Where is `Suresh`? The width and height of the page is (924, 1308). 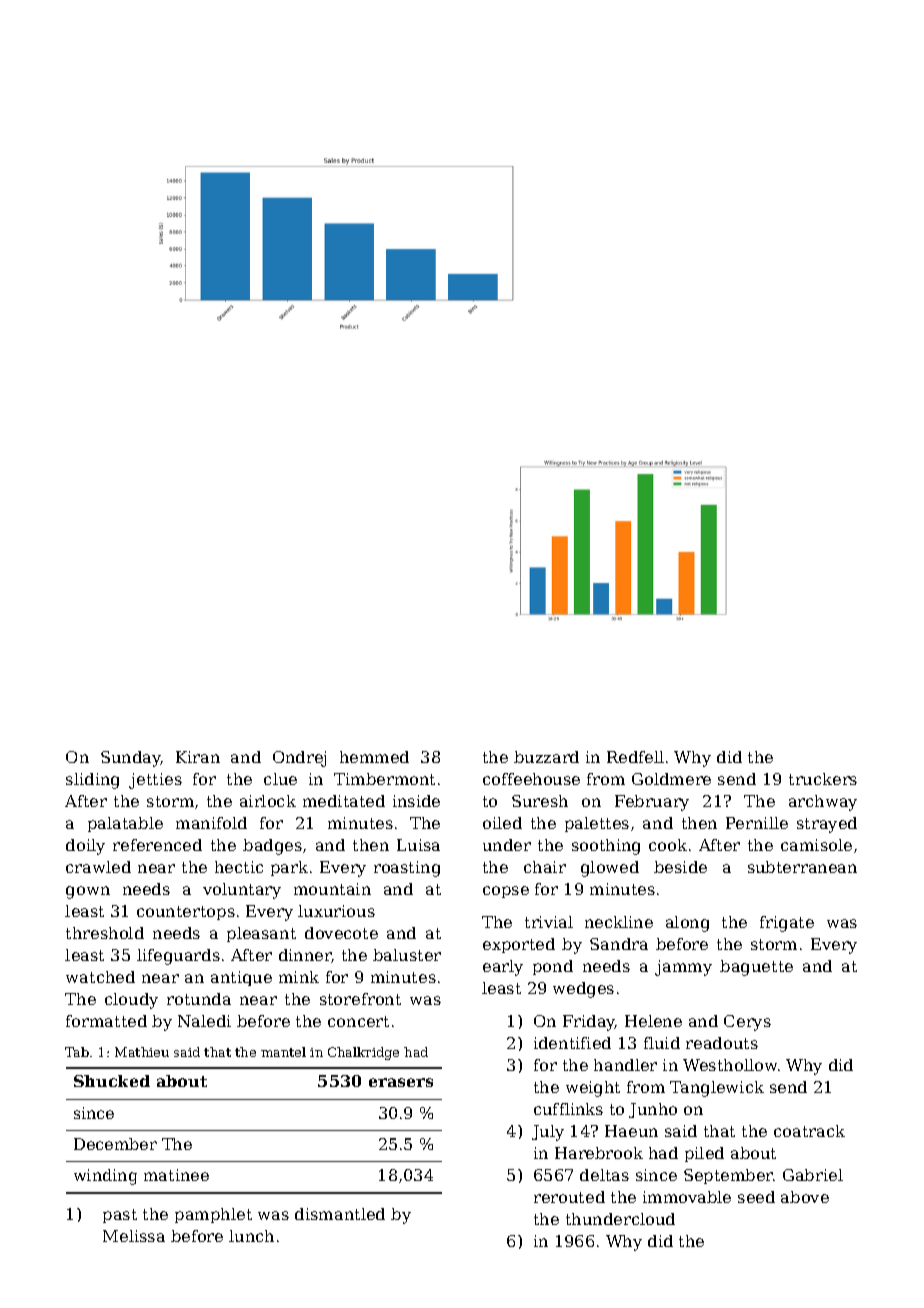
Suresh is located at coordinates (540, 801).
